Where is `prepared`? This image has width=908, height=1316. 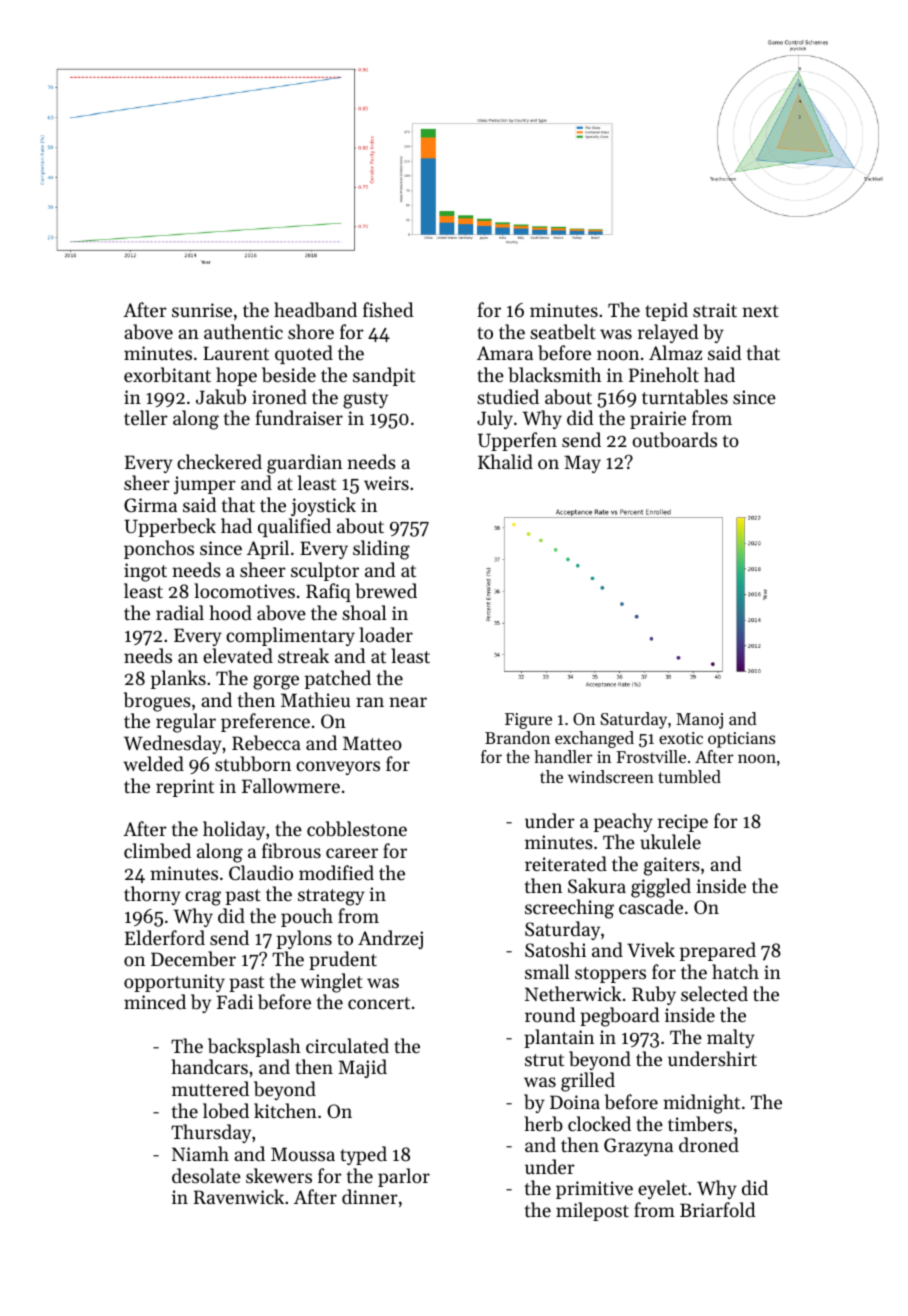 prepared is located at coordinates (718, 951).
